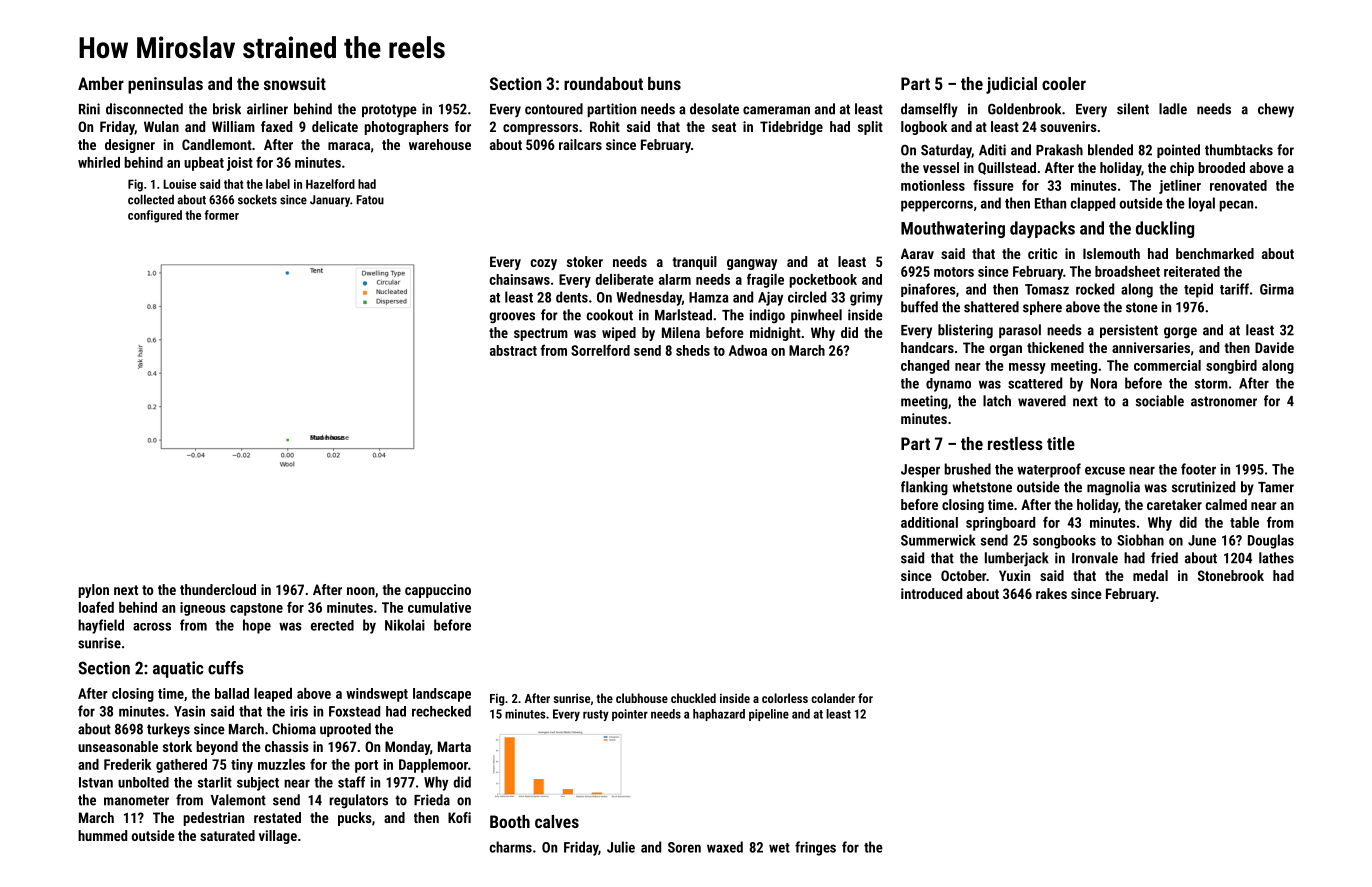  Describe the element at coordinates (664, 83) in the image. I see `buns` at that location.
